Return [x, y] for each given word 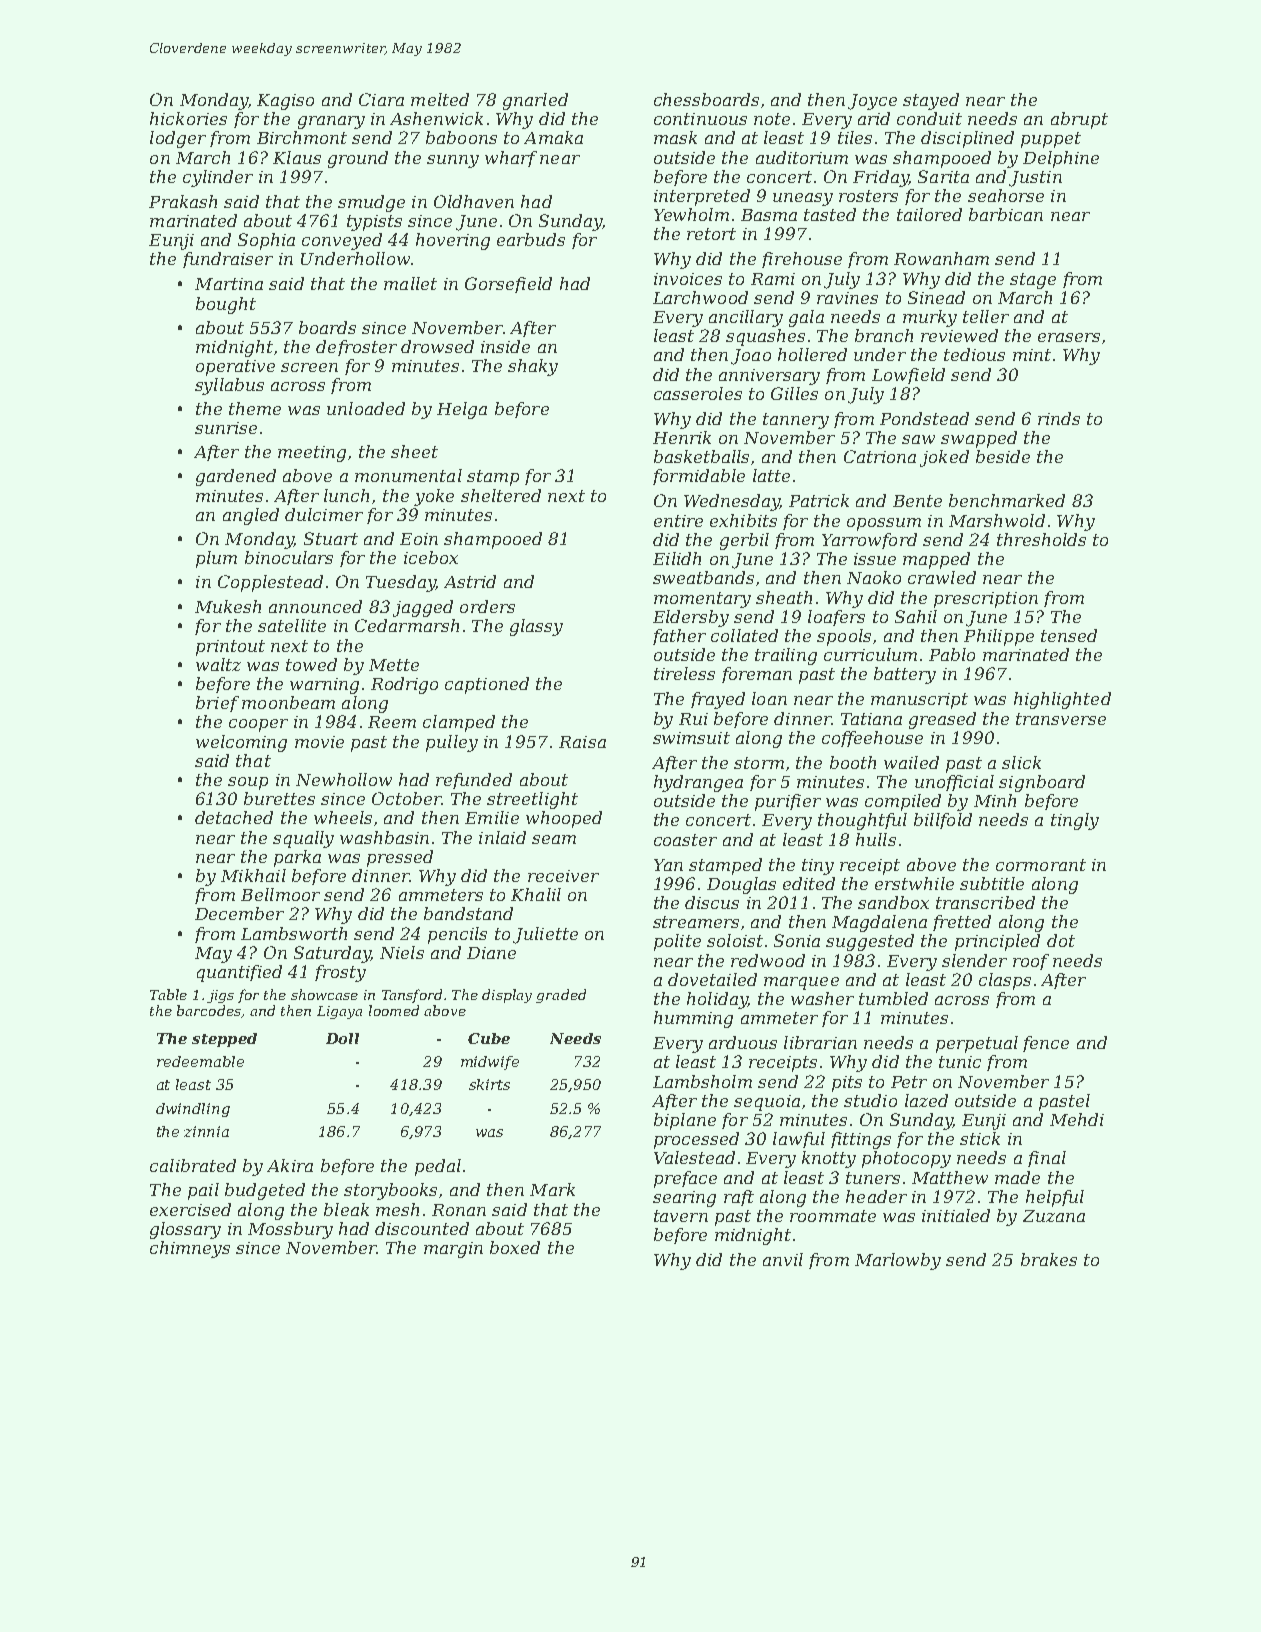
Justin [1035, 179]
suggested [870, 942]
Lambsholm [702, 1081]
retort [711, 234]
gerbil [744, 541]
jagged [423, 608]
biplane [685, 1121]
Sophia [266, 241]
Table [168, 994]
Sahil [916, 616]
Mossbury [290, 1230]
